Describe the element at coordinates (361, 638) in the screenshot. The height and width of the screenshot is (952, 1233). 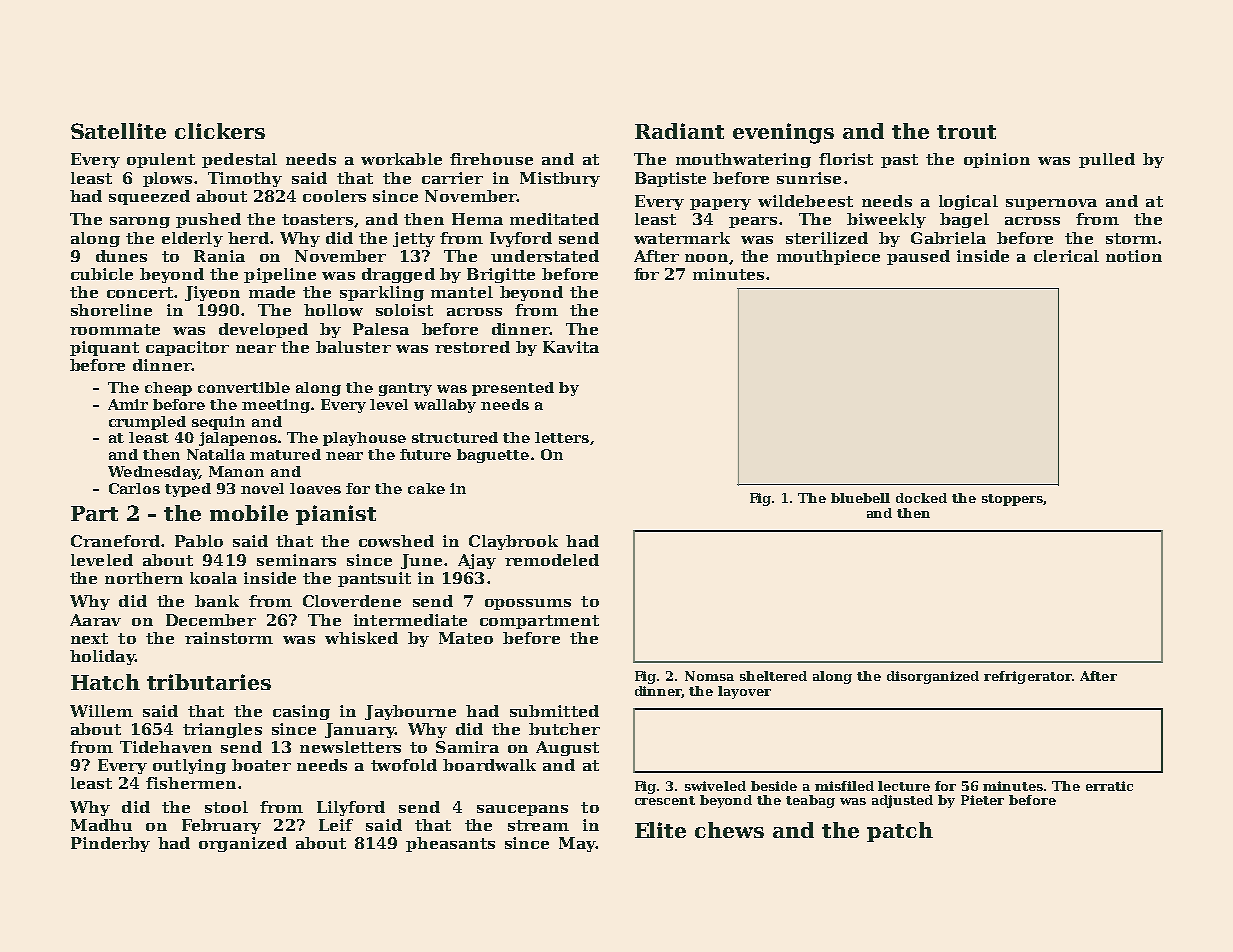
I see `whisked` at that location.
